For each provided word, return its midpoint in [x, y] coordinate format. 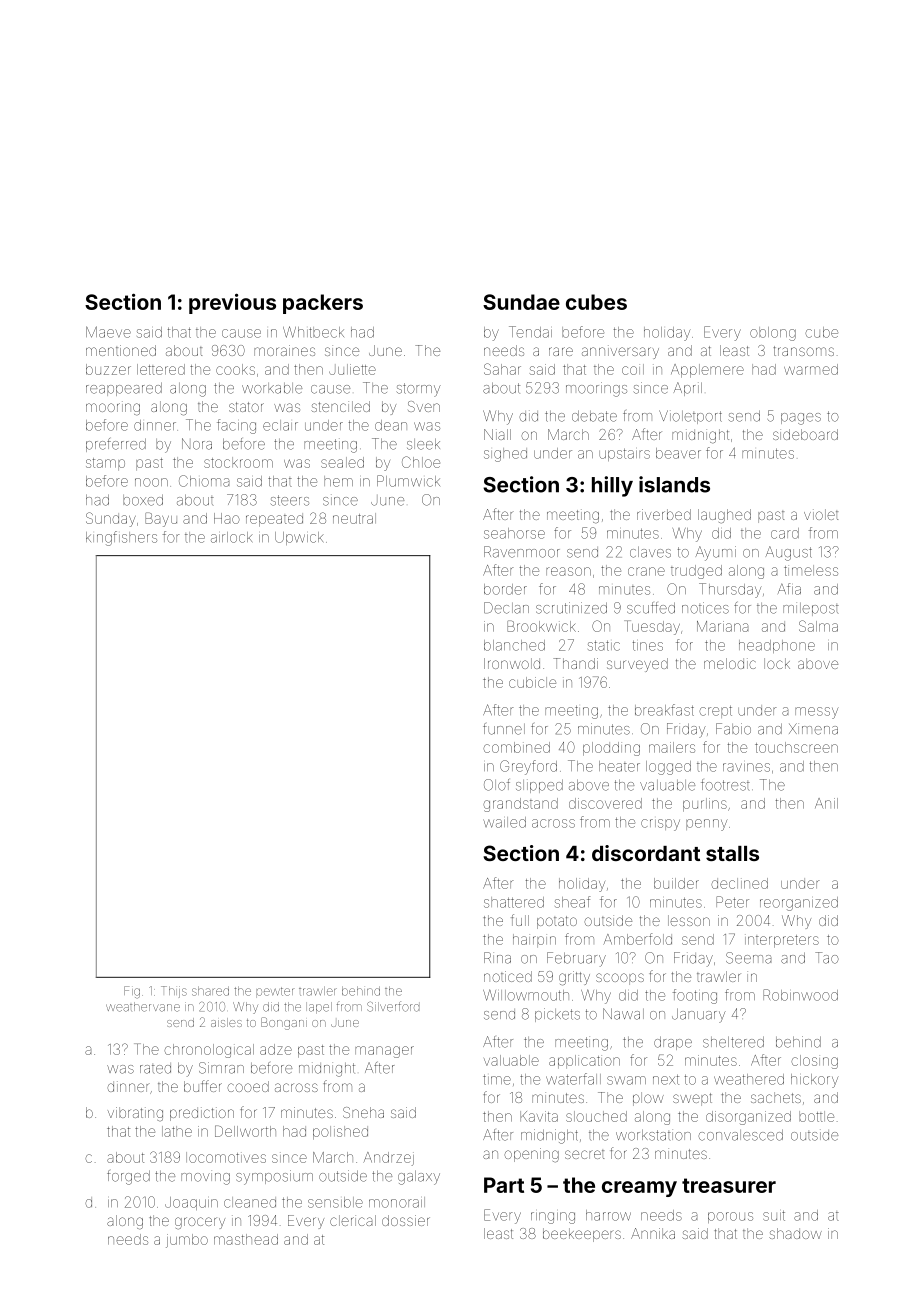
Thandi [575, 663]
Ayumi [716, 553]
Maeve [108, 332]
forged [128, 1177]
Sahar [502, 369]
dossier [406, 1220]
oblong [773, 334]
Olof [497, 785]
